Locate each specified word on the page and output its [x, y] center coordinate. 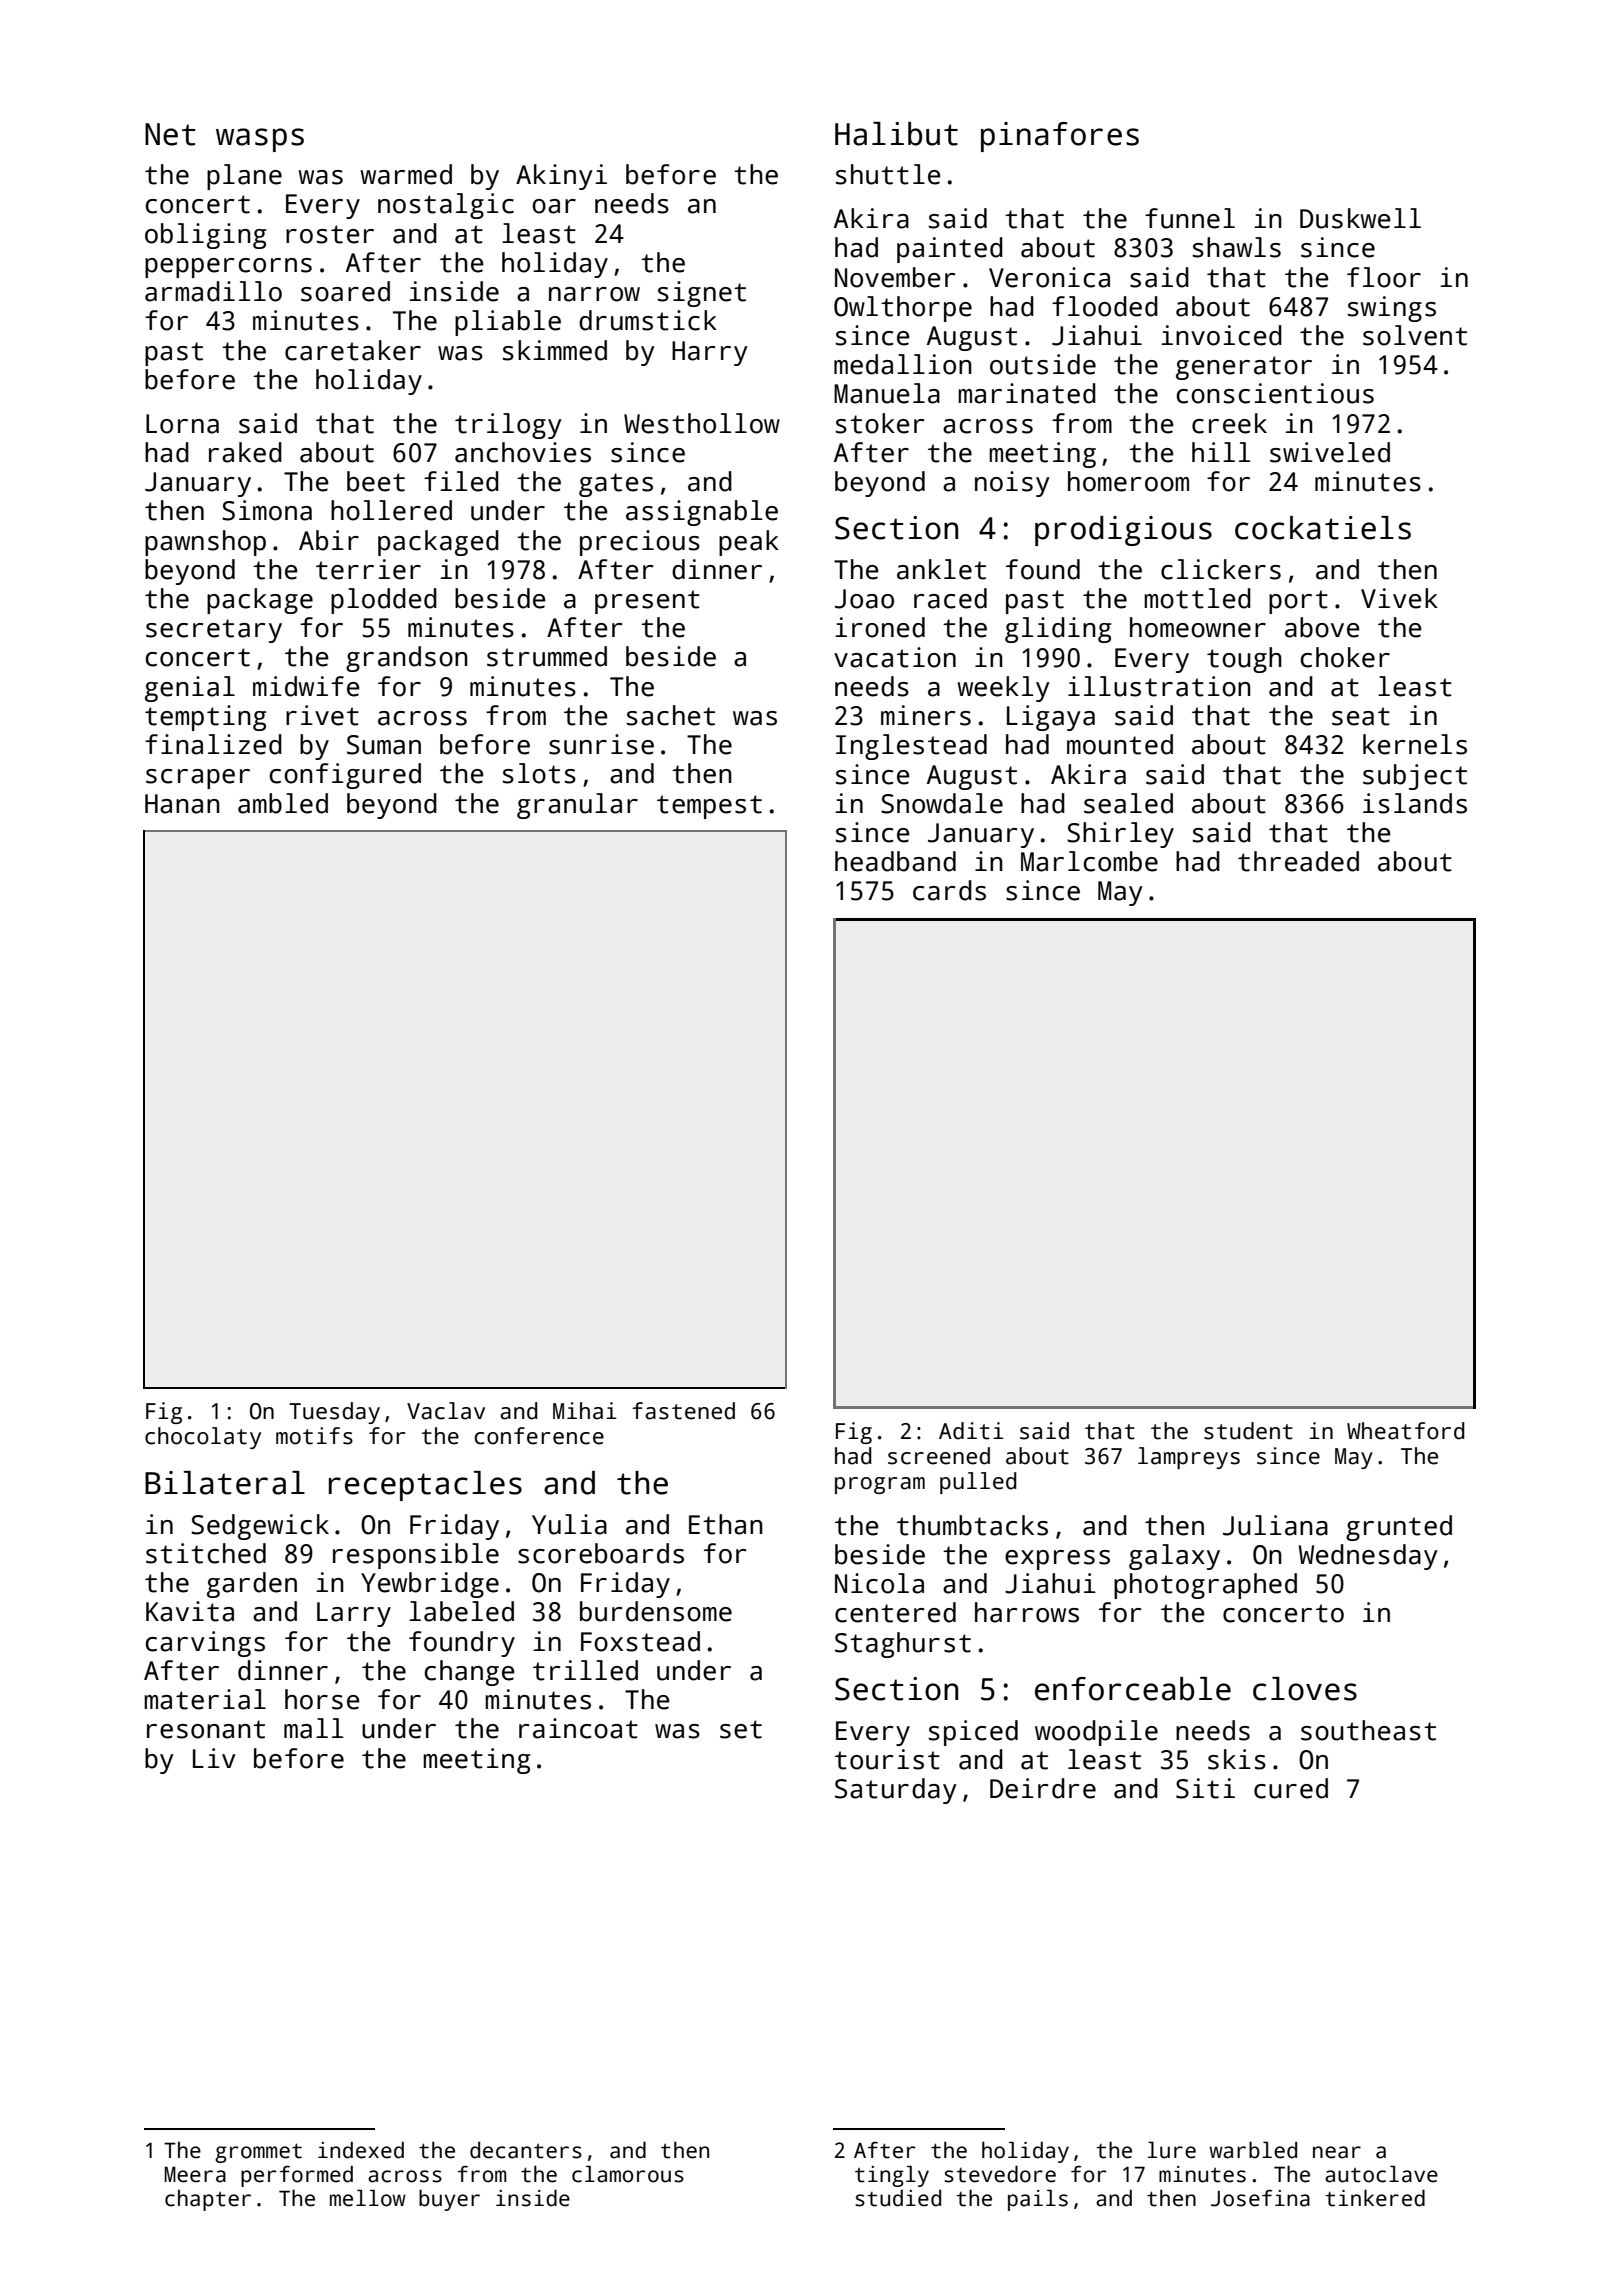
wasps [260, 140]
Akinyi [561, 177]
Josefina [1260, 2198]
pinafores [1060, 137]
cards [949, 890]
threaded [1298, 861]
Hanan [182, 804]
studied [898, 2198]
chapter [208, 2200]
